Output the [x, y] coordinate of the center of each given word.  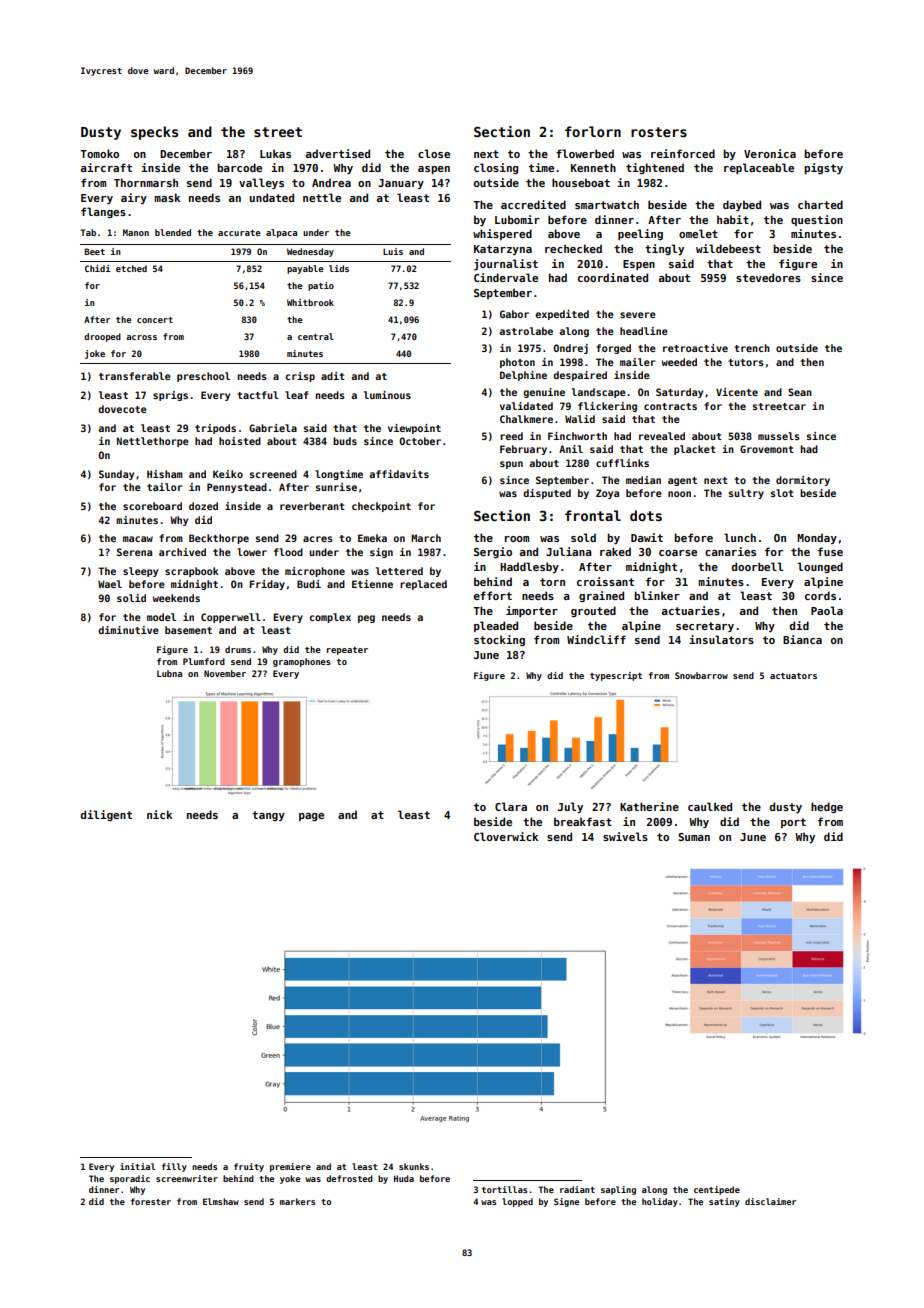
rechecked [573, 248]
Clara [511, 806]
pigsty [823, 168]
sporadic [130, 1179]
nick [159, 814]
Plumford [204, 661]
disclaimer [770, 1201]
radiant [577, 1189]
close [434, 153]
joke [95, 354]
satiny [724, 1202]
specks [154, 133]
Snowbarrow [701, 675]
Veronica [770, 153]
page [311, 817]
